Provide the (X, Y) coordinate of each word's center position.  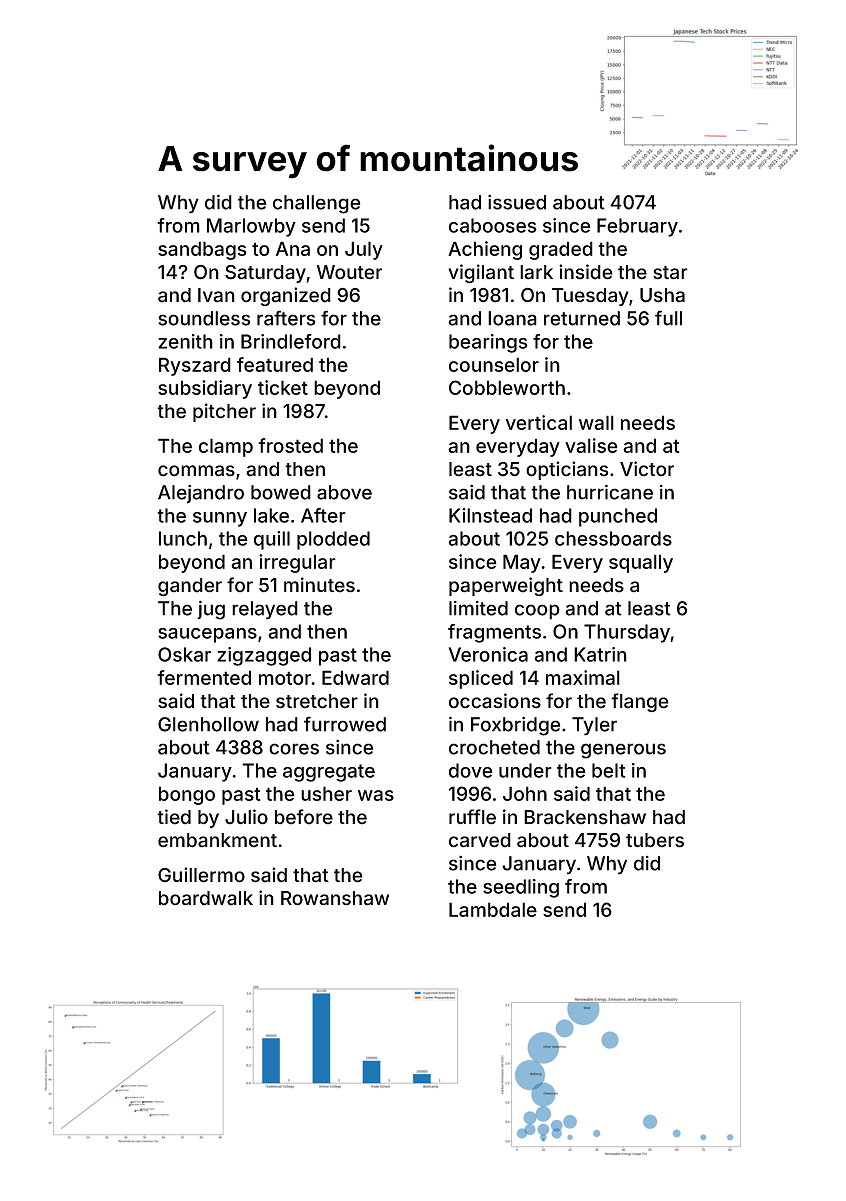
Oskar (184, 654)
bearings (488, 343)
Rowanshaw (335, 898)
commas (196, 471)
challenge (316, 204)
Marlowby (251, 227)
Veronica (488, 654)
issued (517, 202)
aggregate (329, 773)
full (668, 318)
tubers (655, 840)
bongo (187, 795)
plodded (333, 540)
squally (641, 563)
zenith (185, 341)
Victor (647, 469)
